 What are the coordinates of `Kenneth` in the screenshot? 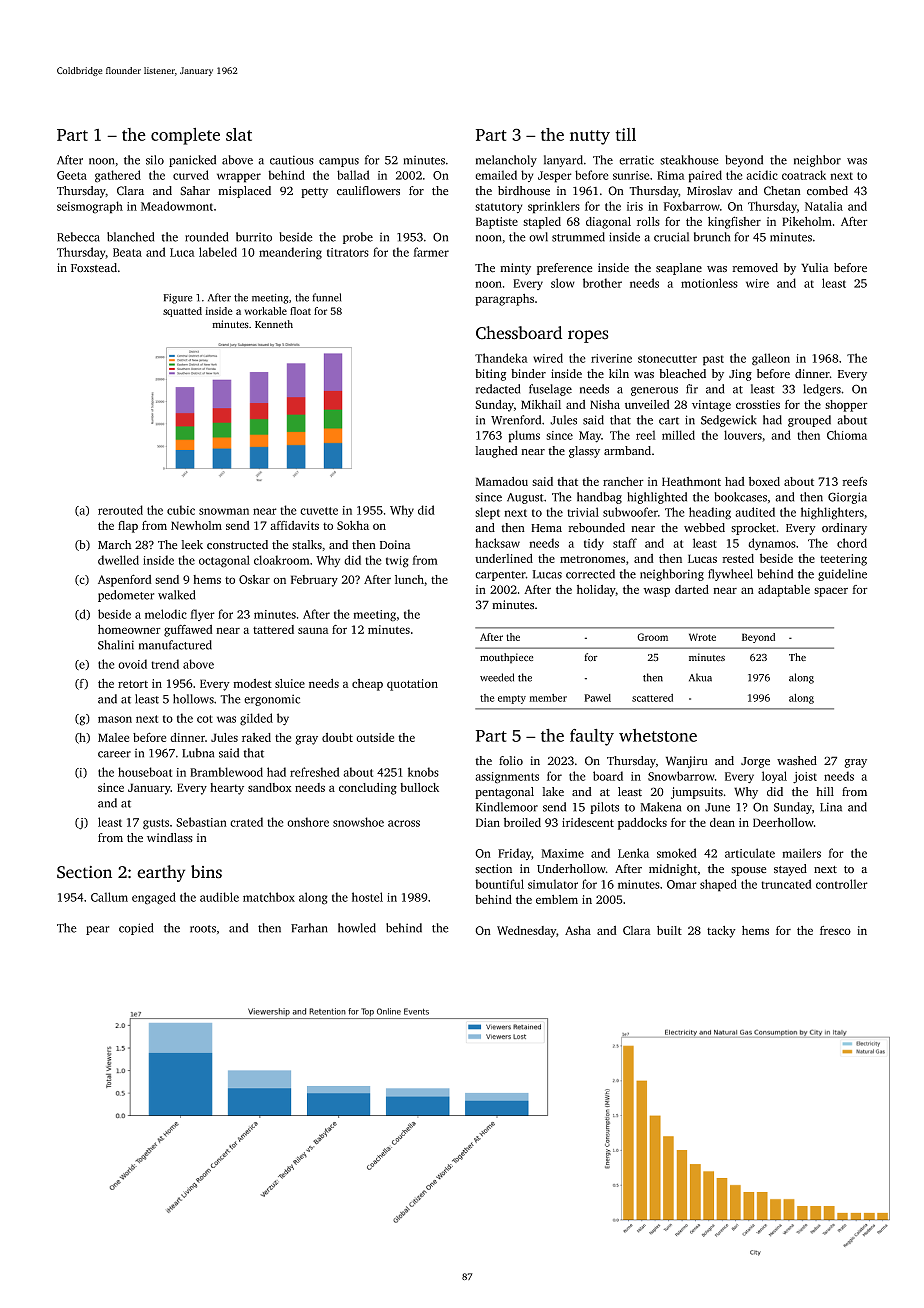 It's located at (274, 324).
